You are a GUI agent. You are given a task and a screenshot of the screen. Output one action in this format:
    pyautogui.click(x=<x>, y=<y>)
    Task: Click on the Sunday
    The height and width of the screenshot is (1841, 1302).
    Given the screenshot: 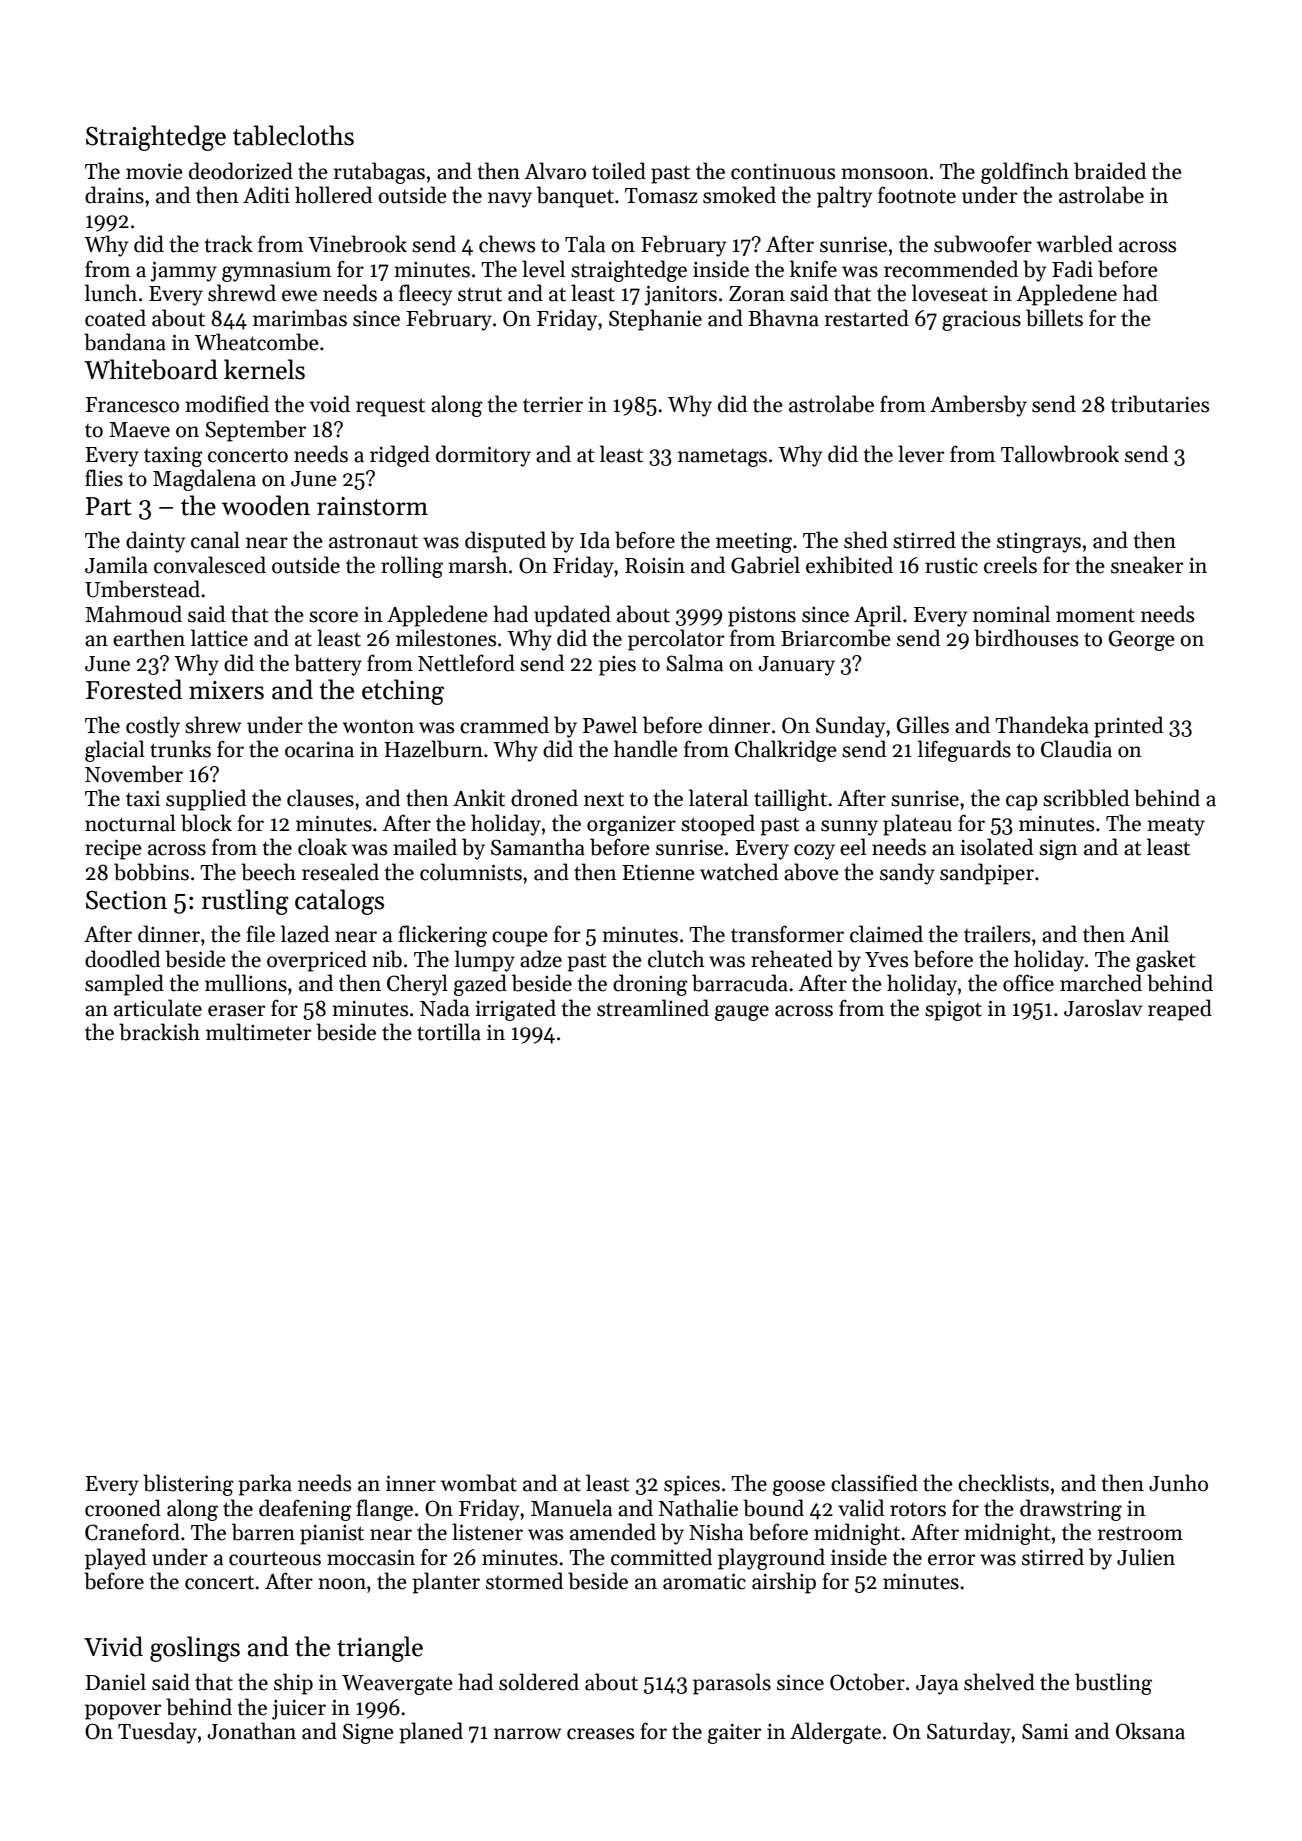 What is the action you would take?
    pyautogui.click(x=850, y=727)
